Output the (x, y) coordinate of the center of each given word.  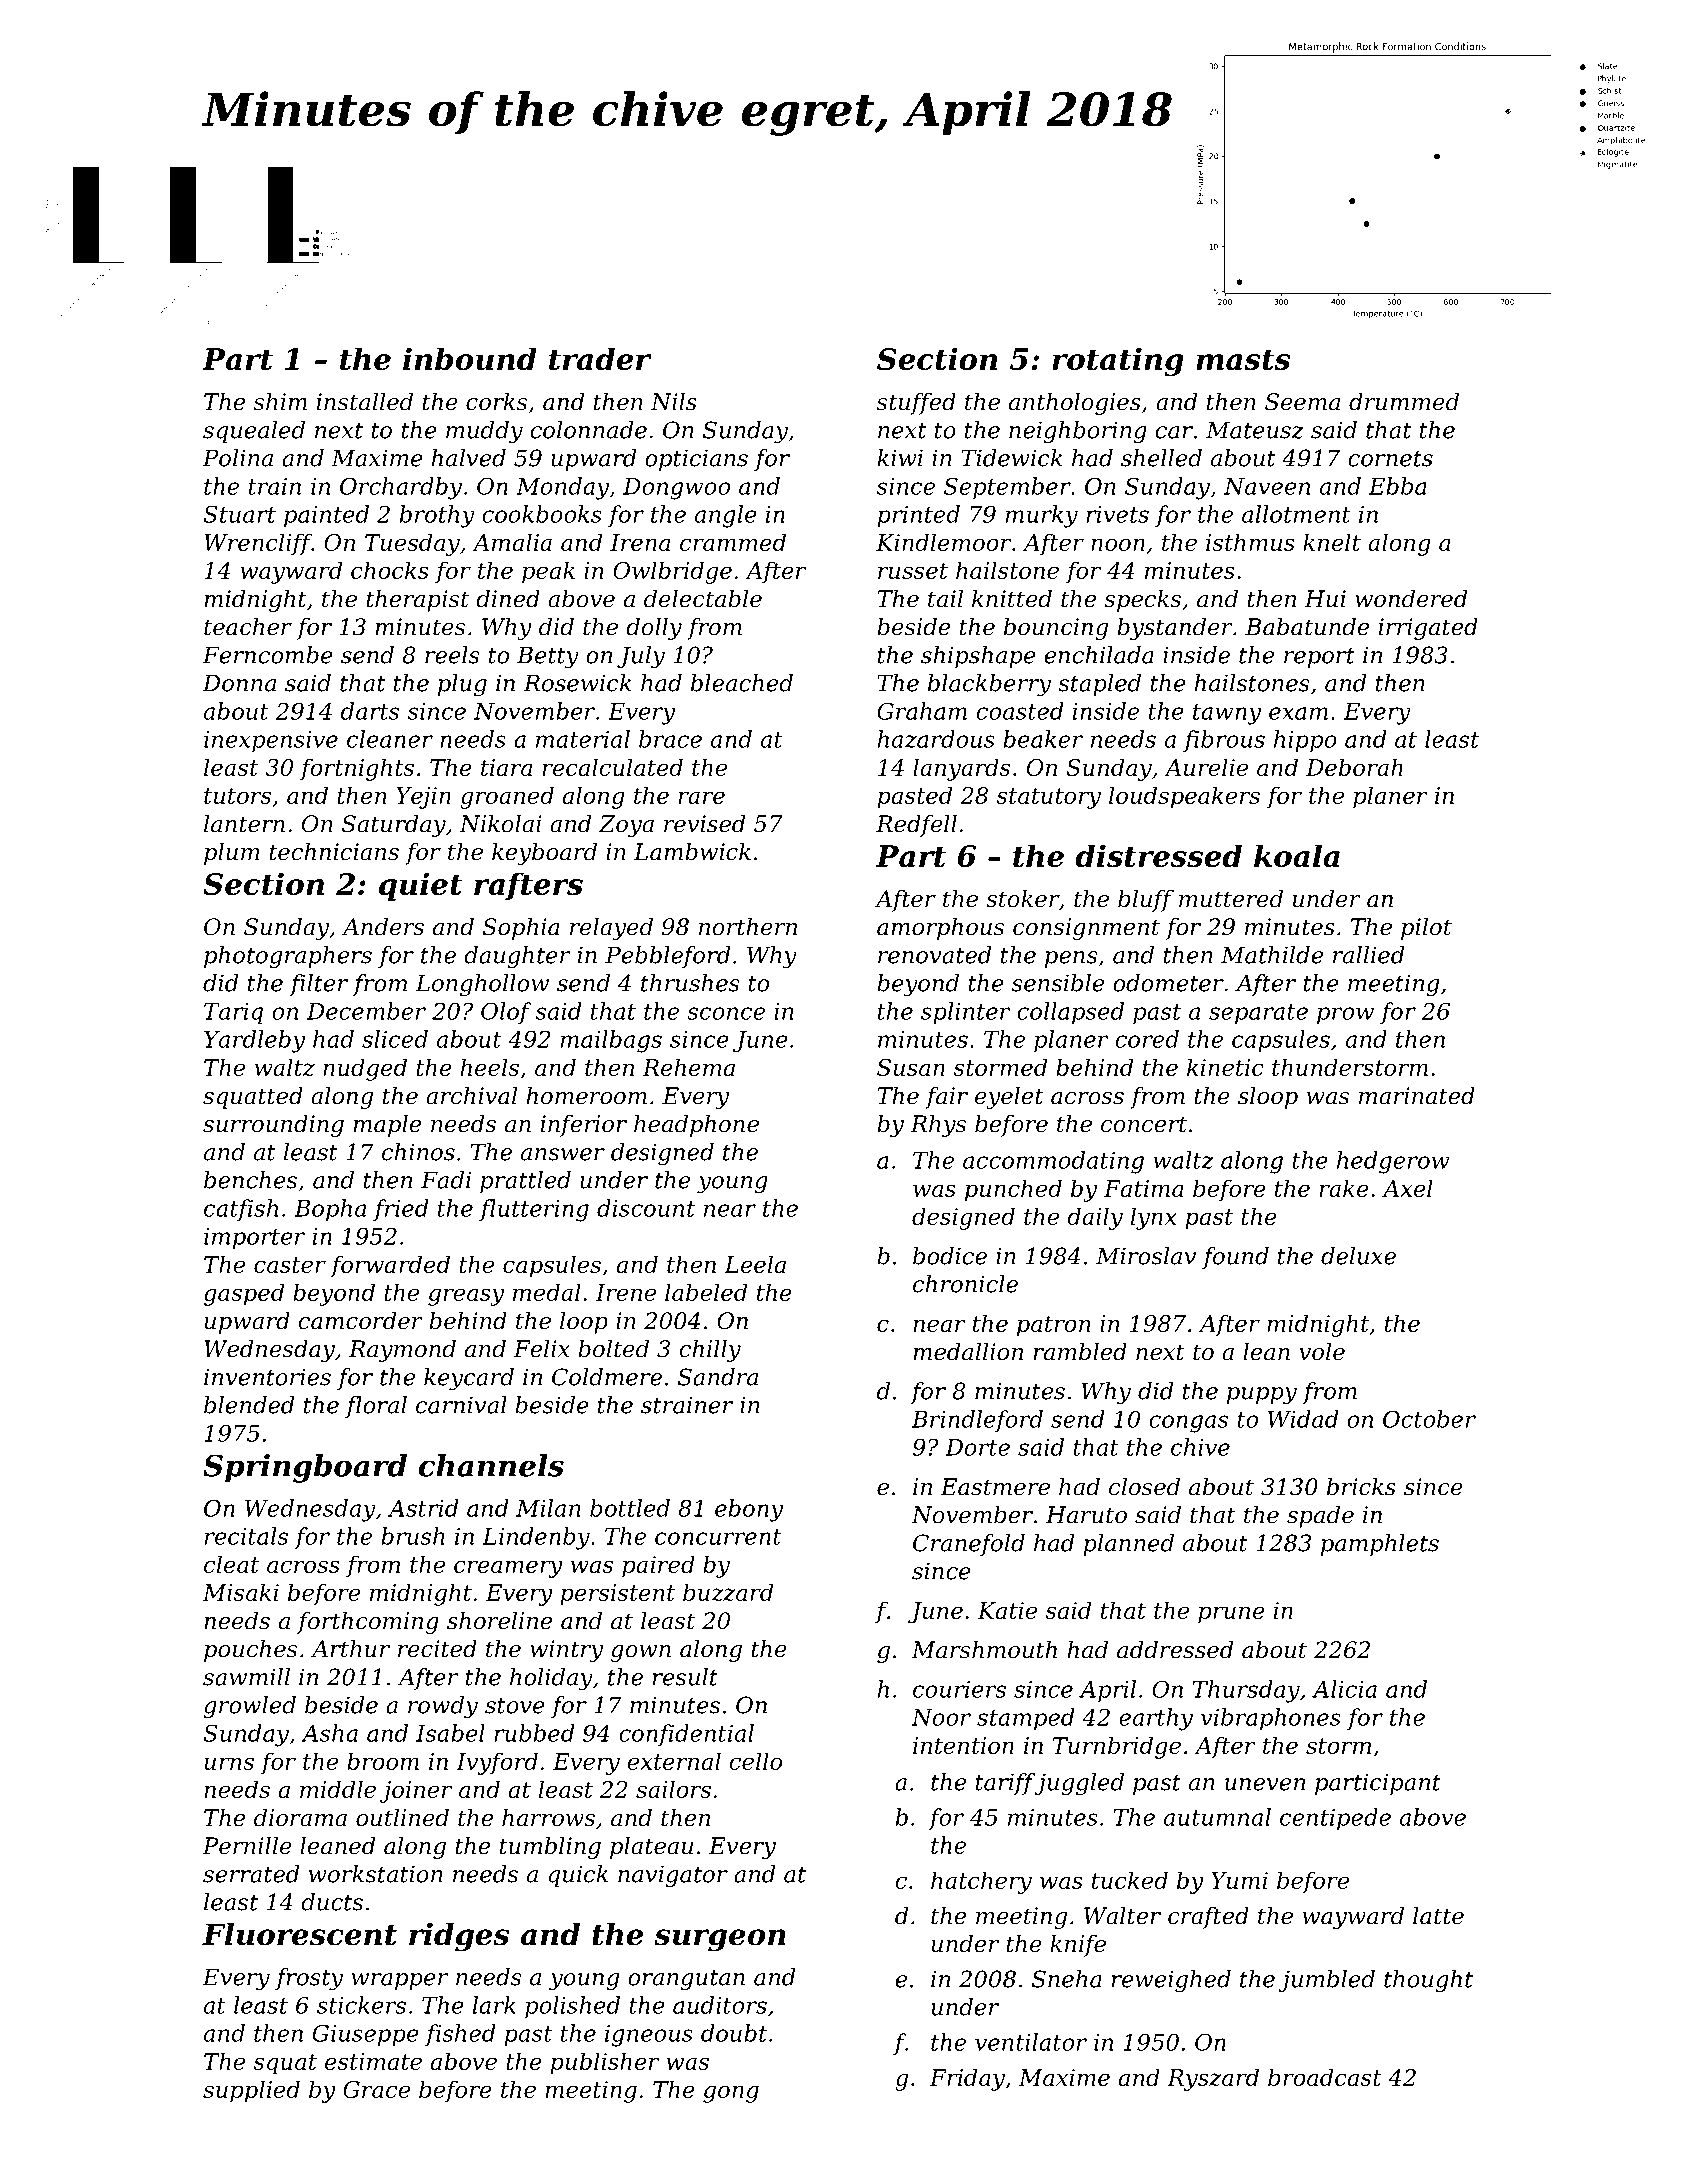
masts (1243, 360)
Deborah (1354, 767)
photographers (288, 957)
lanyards (961, 769)
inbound (470, 358)
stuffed (916, 404)
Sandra (718, 1377)
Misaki (241, 1592)
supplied (251, 2091)
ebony (749, 1510)
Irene (626, 1292)
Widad (1303, 1419)
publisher (604, 2063)
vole (1322, 1352)
